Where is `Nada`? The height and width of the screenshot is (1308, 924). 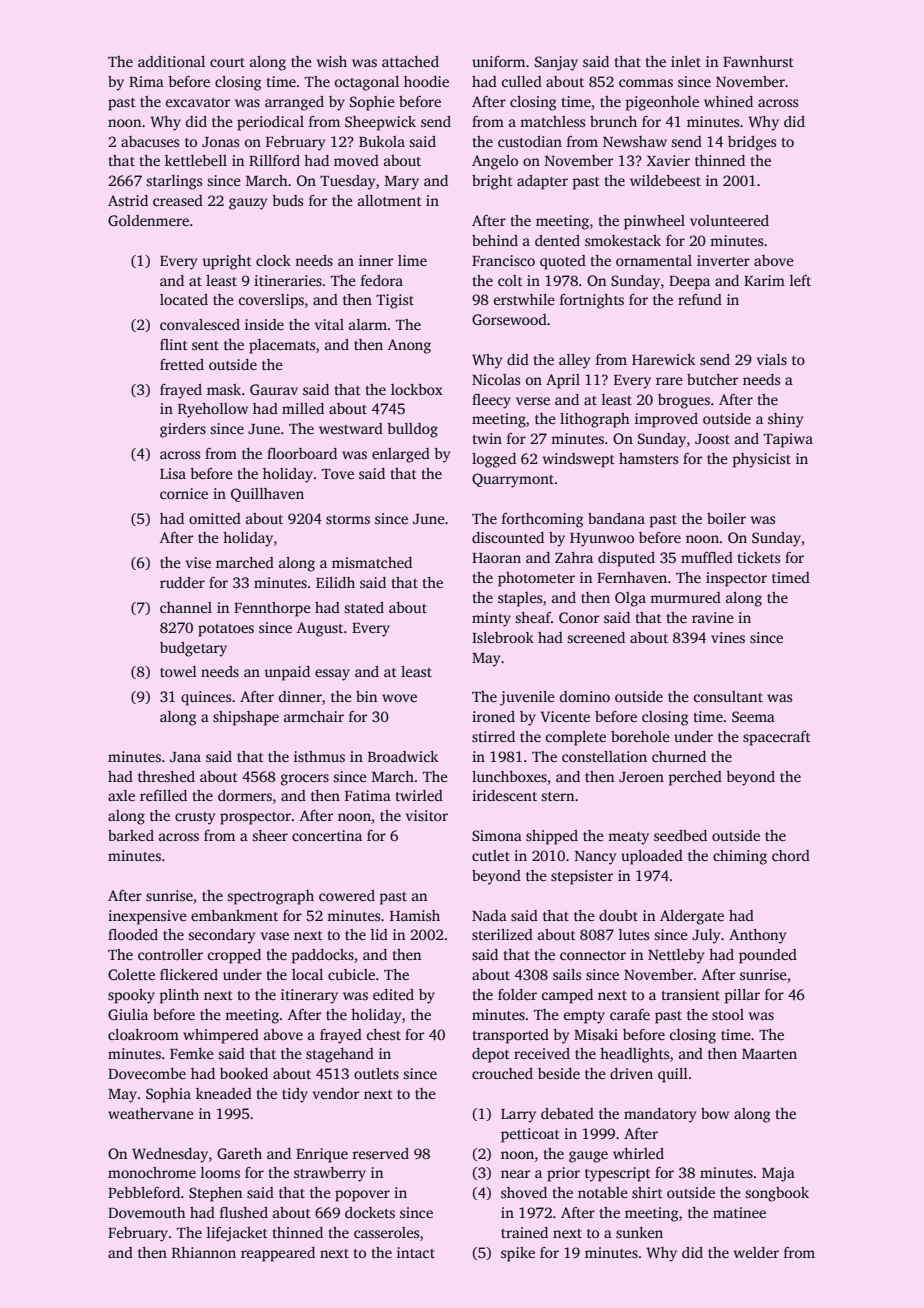
Nada is located at coordinates (489, 915).
